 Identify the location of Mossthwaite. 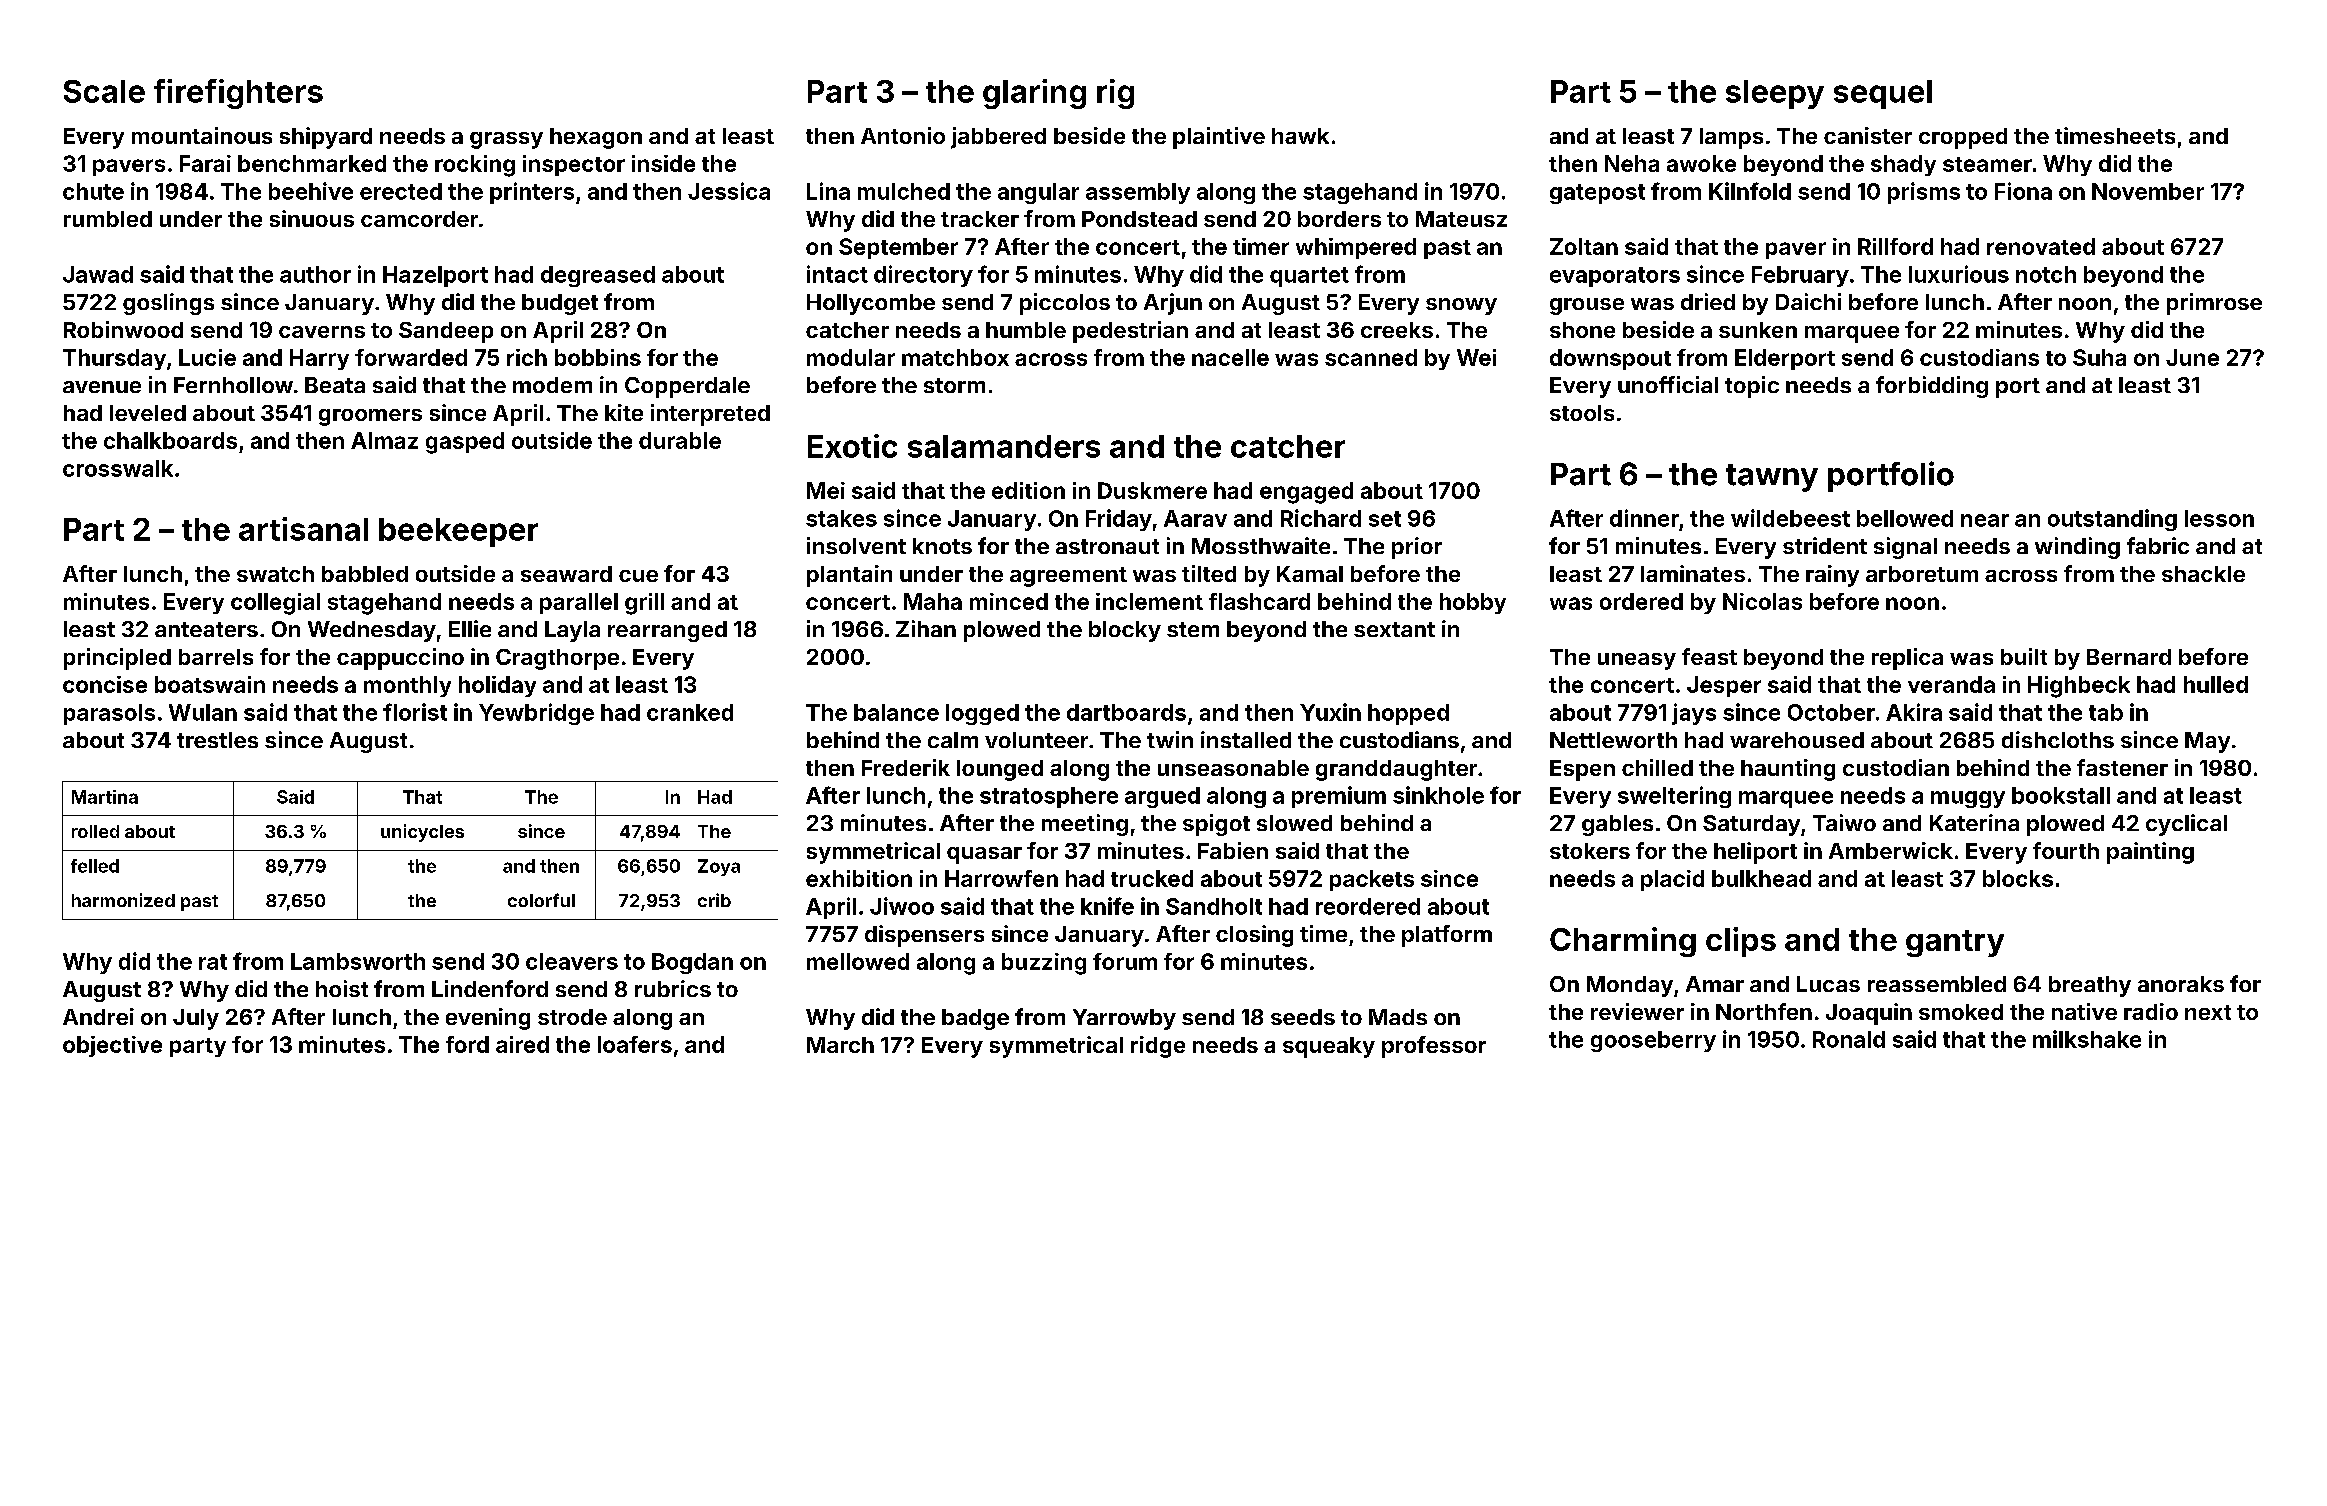
(1261, 545).
